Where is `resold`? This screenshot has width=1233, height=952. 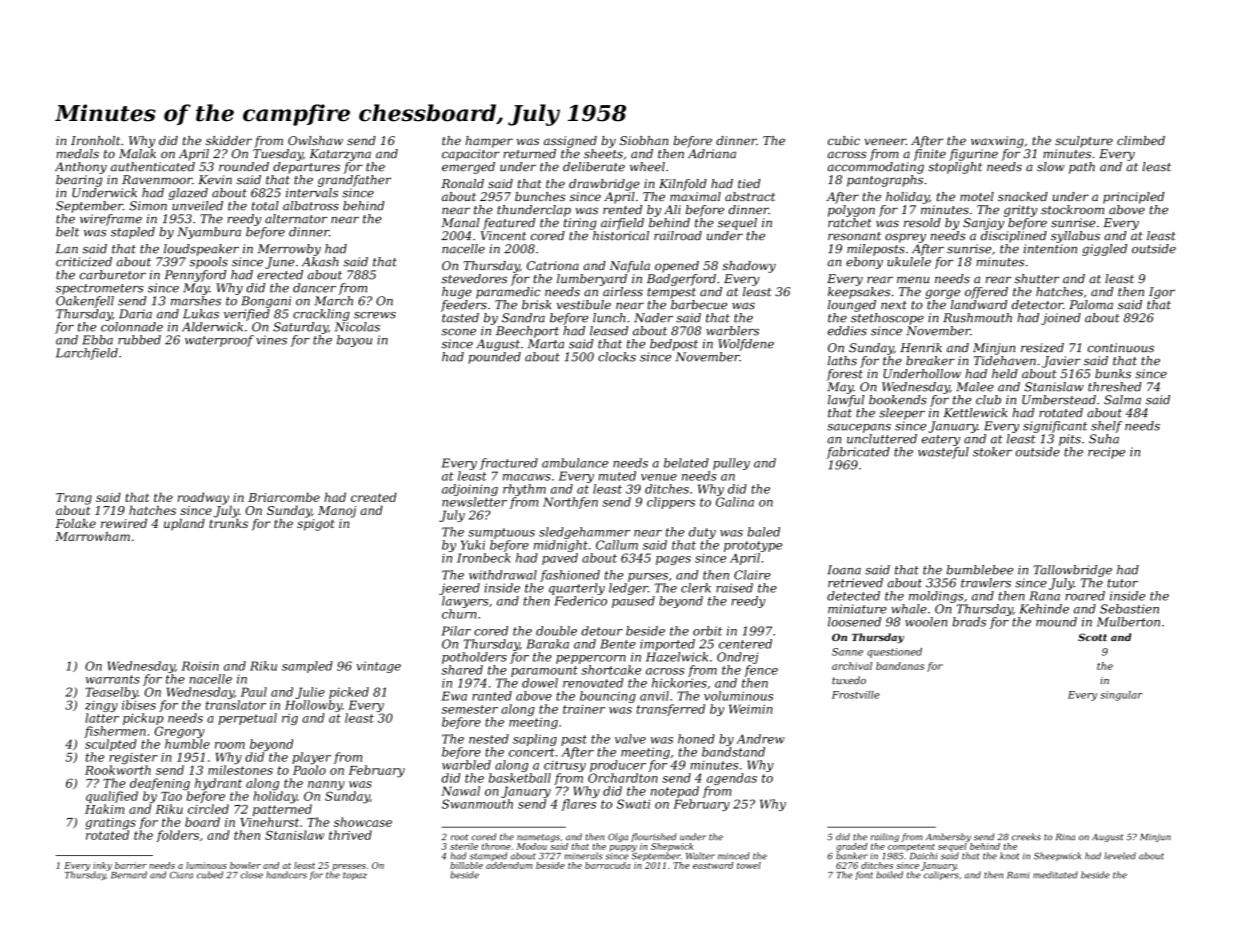
resold is located at coordinates (922, 223).
